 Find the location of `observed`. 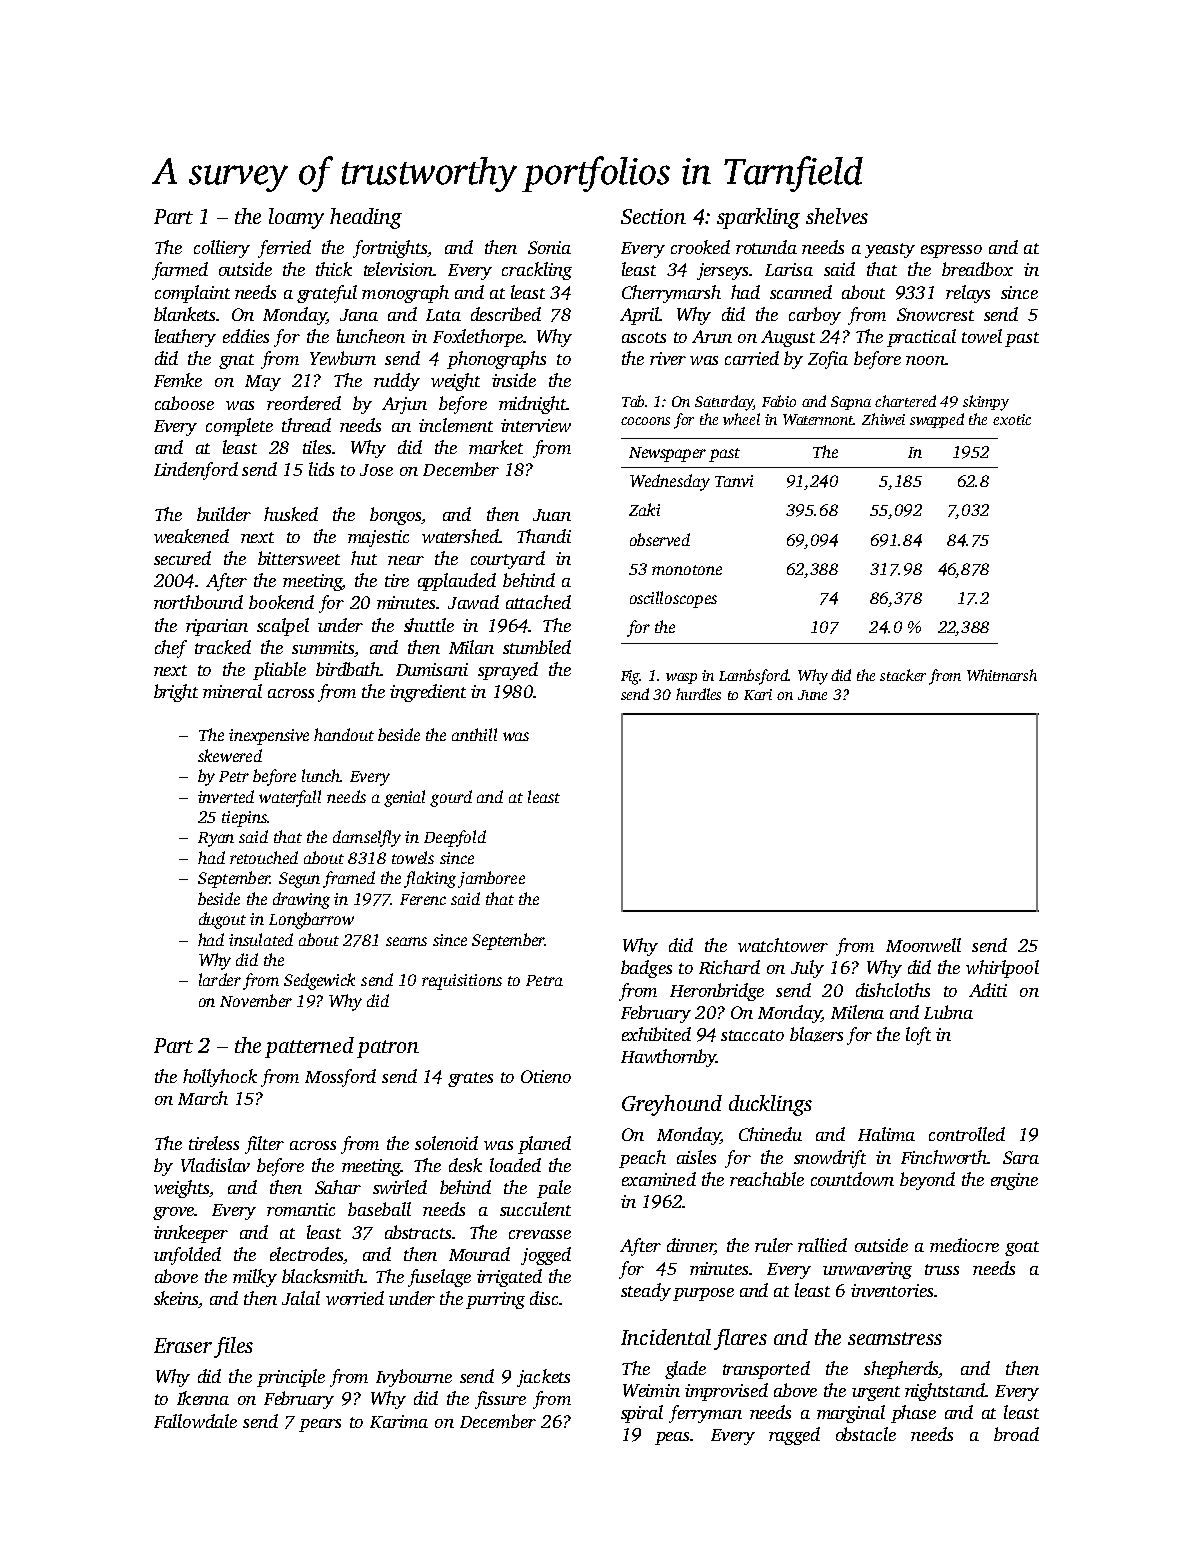

observed is located at coordinates (660, 539).
